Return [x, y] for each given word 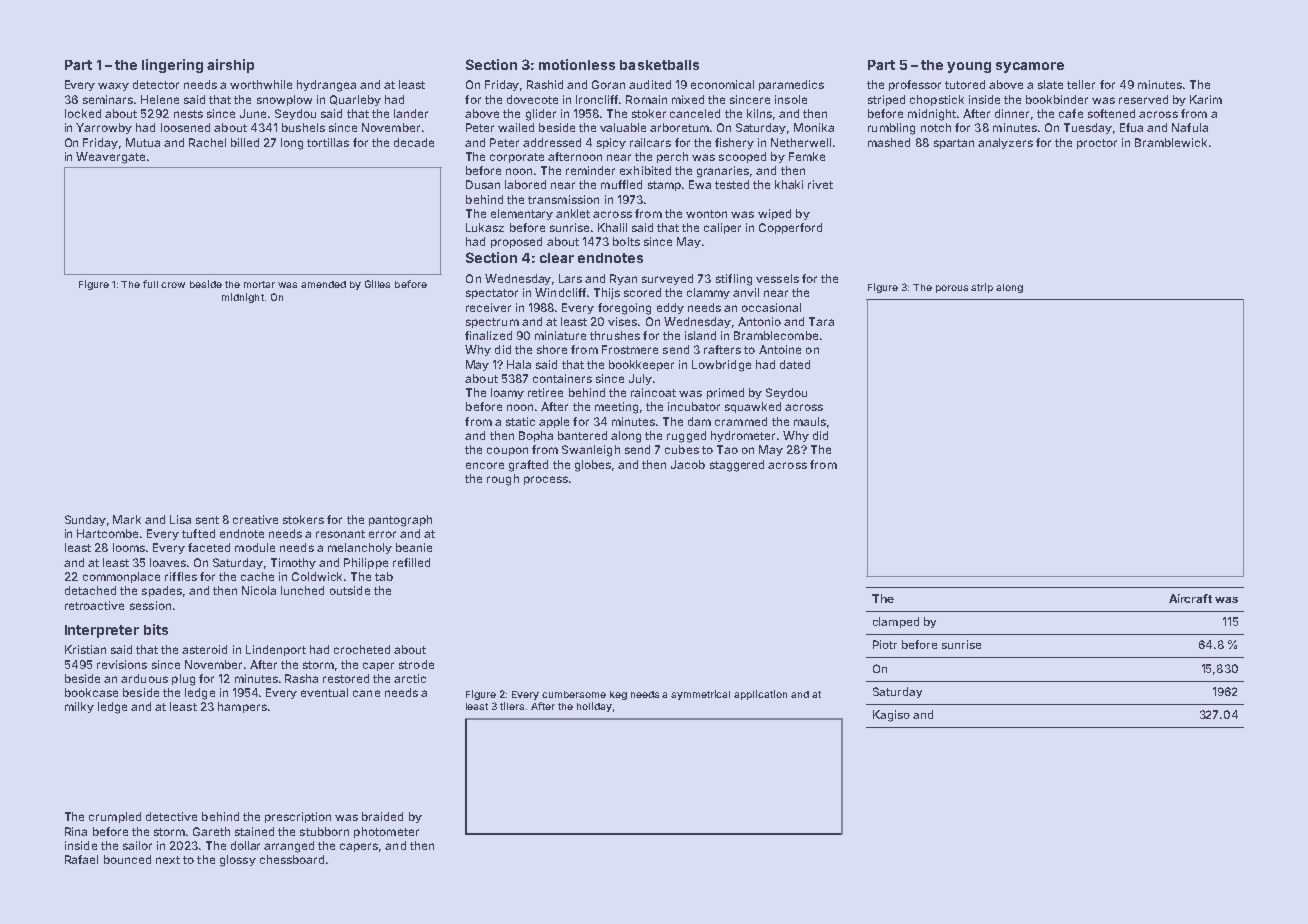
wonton [706, 214]
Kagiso [891, 716]
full [150, 284]
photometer [386, 832]
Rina [76, 831]
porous [952, 289]
